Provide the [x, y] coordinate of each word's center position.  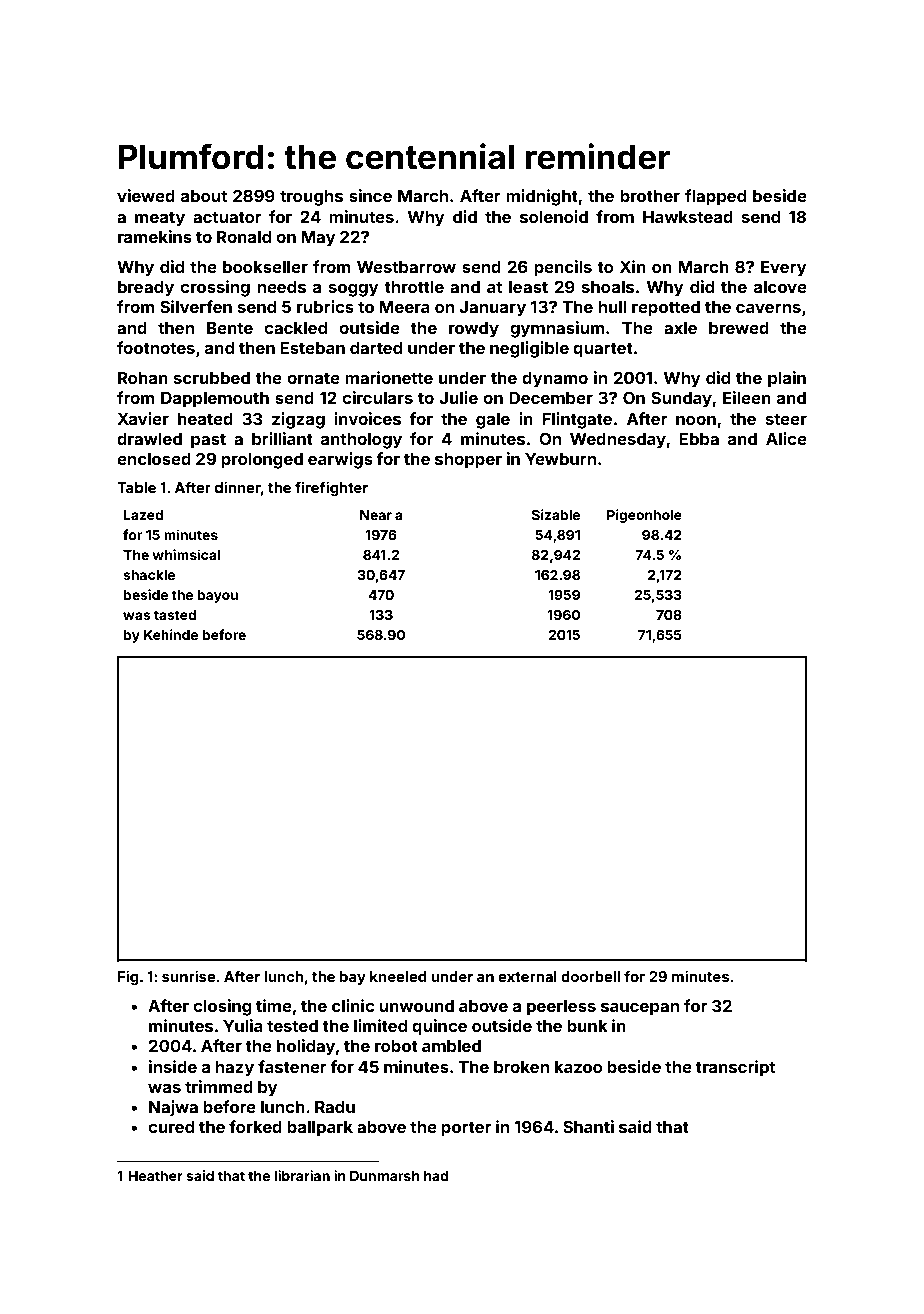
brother [650, 196]
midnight [542, 197]
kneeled [398, 976]
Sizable [556, 514]
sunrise [189, 976]
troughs [311, 198]
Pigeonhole [644, 516]
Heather [156, 1176]
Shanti [588, 1126]
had [436, 1176]
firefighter [331, 488]
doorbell [590, 976]
